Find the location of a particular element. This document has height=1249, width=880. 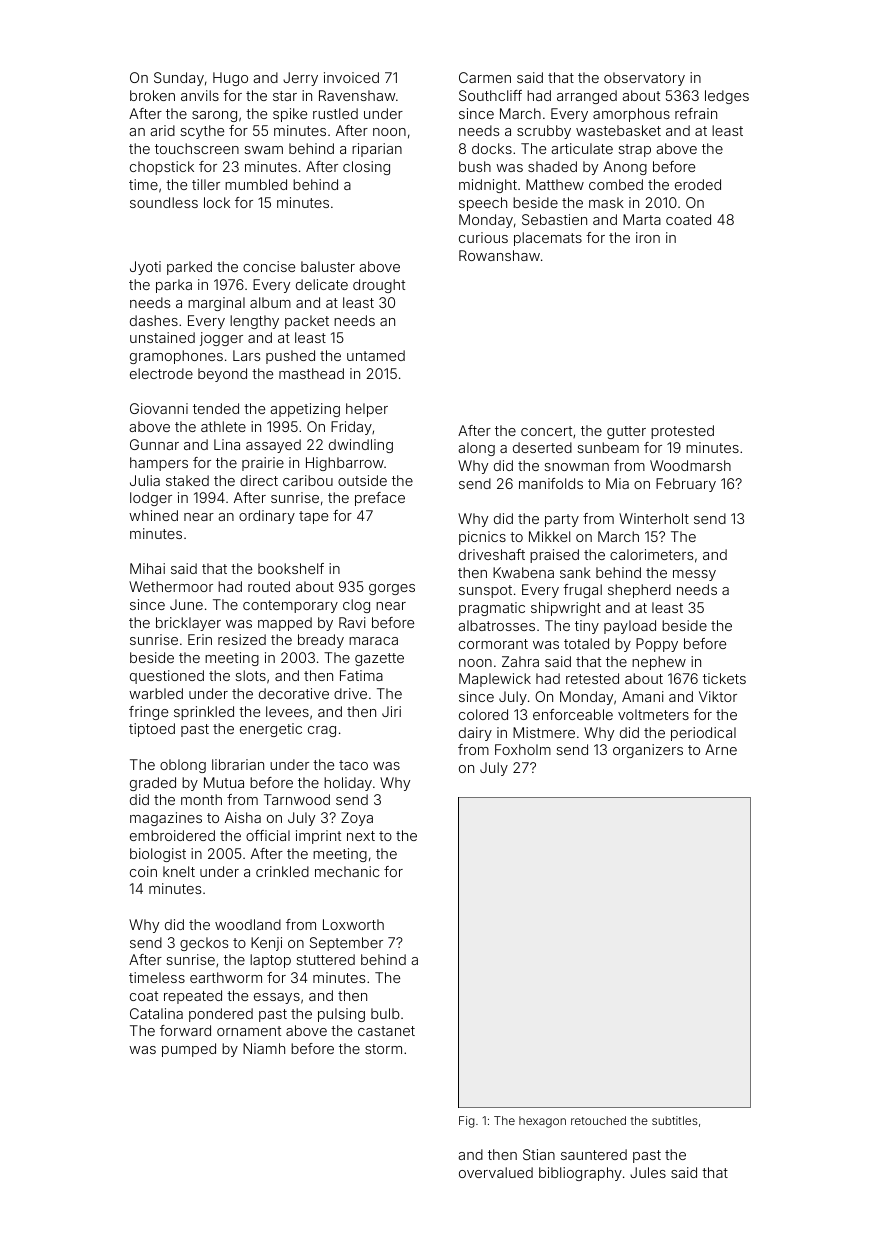

speech is located at coordinates (483, 204).
